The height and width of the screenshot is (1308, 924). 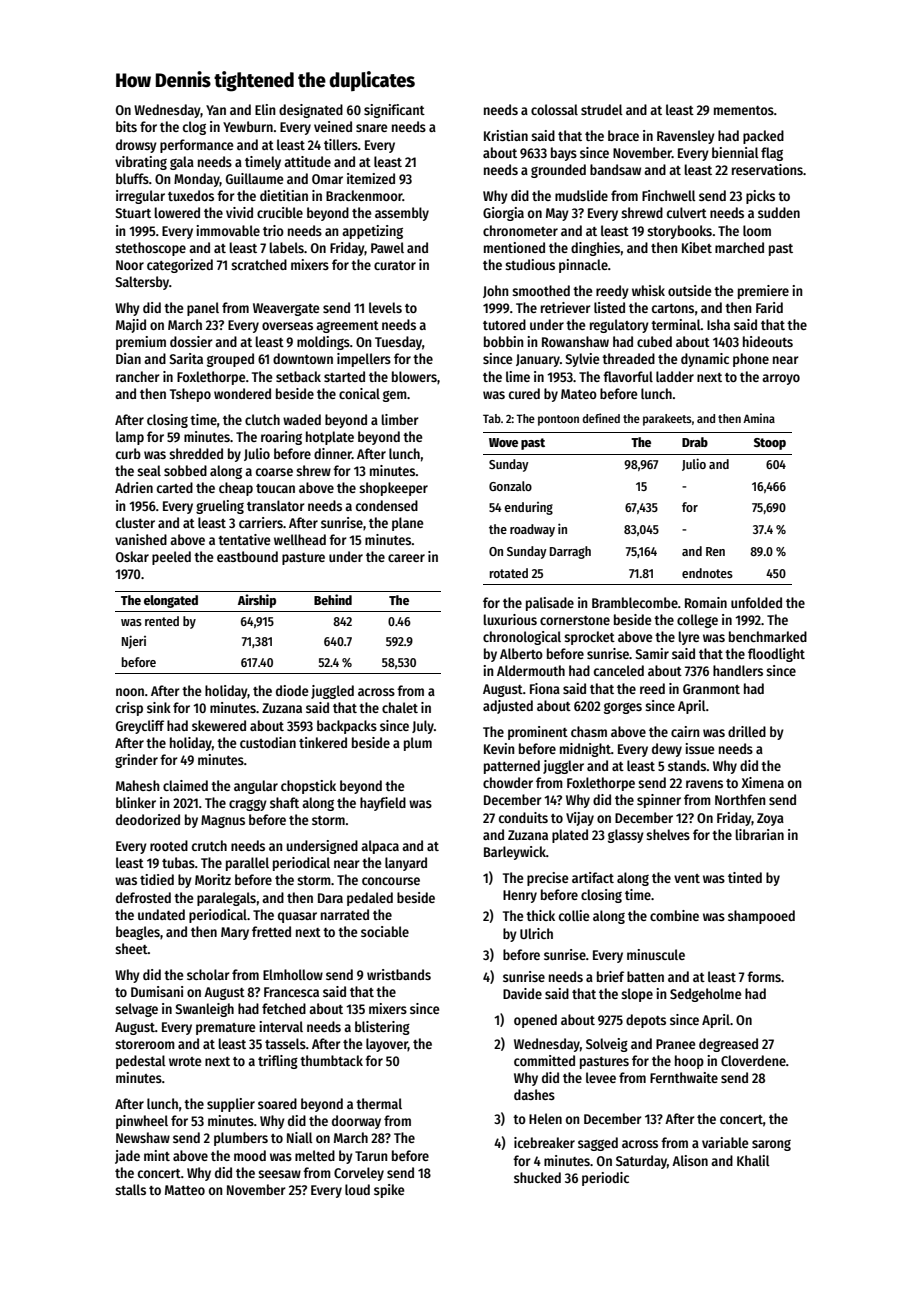 What do you see at coordinates (623, 135) in the screenshot?
I see `brace` at bounding box center [623, 135].
